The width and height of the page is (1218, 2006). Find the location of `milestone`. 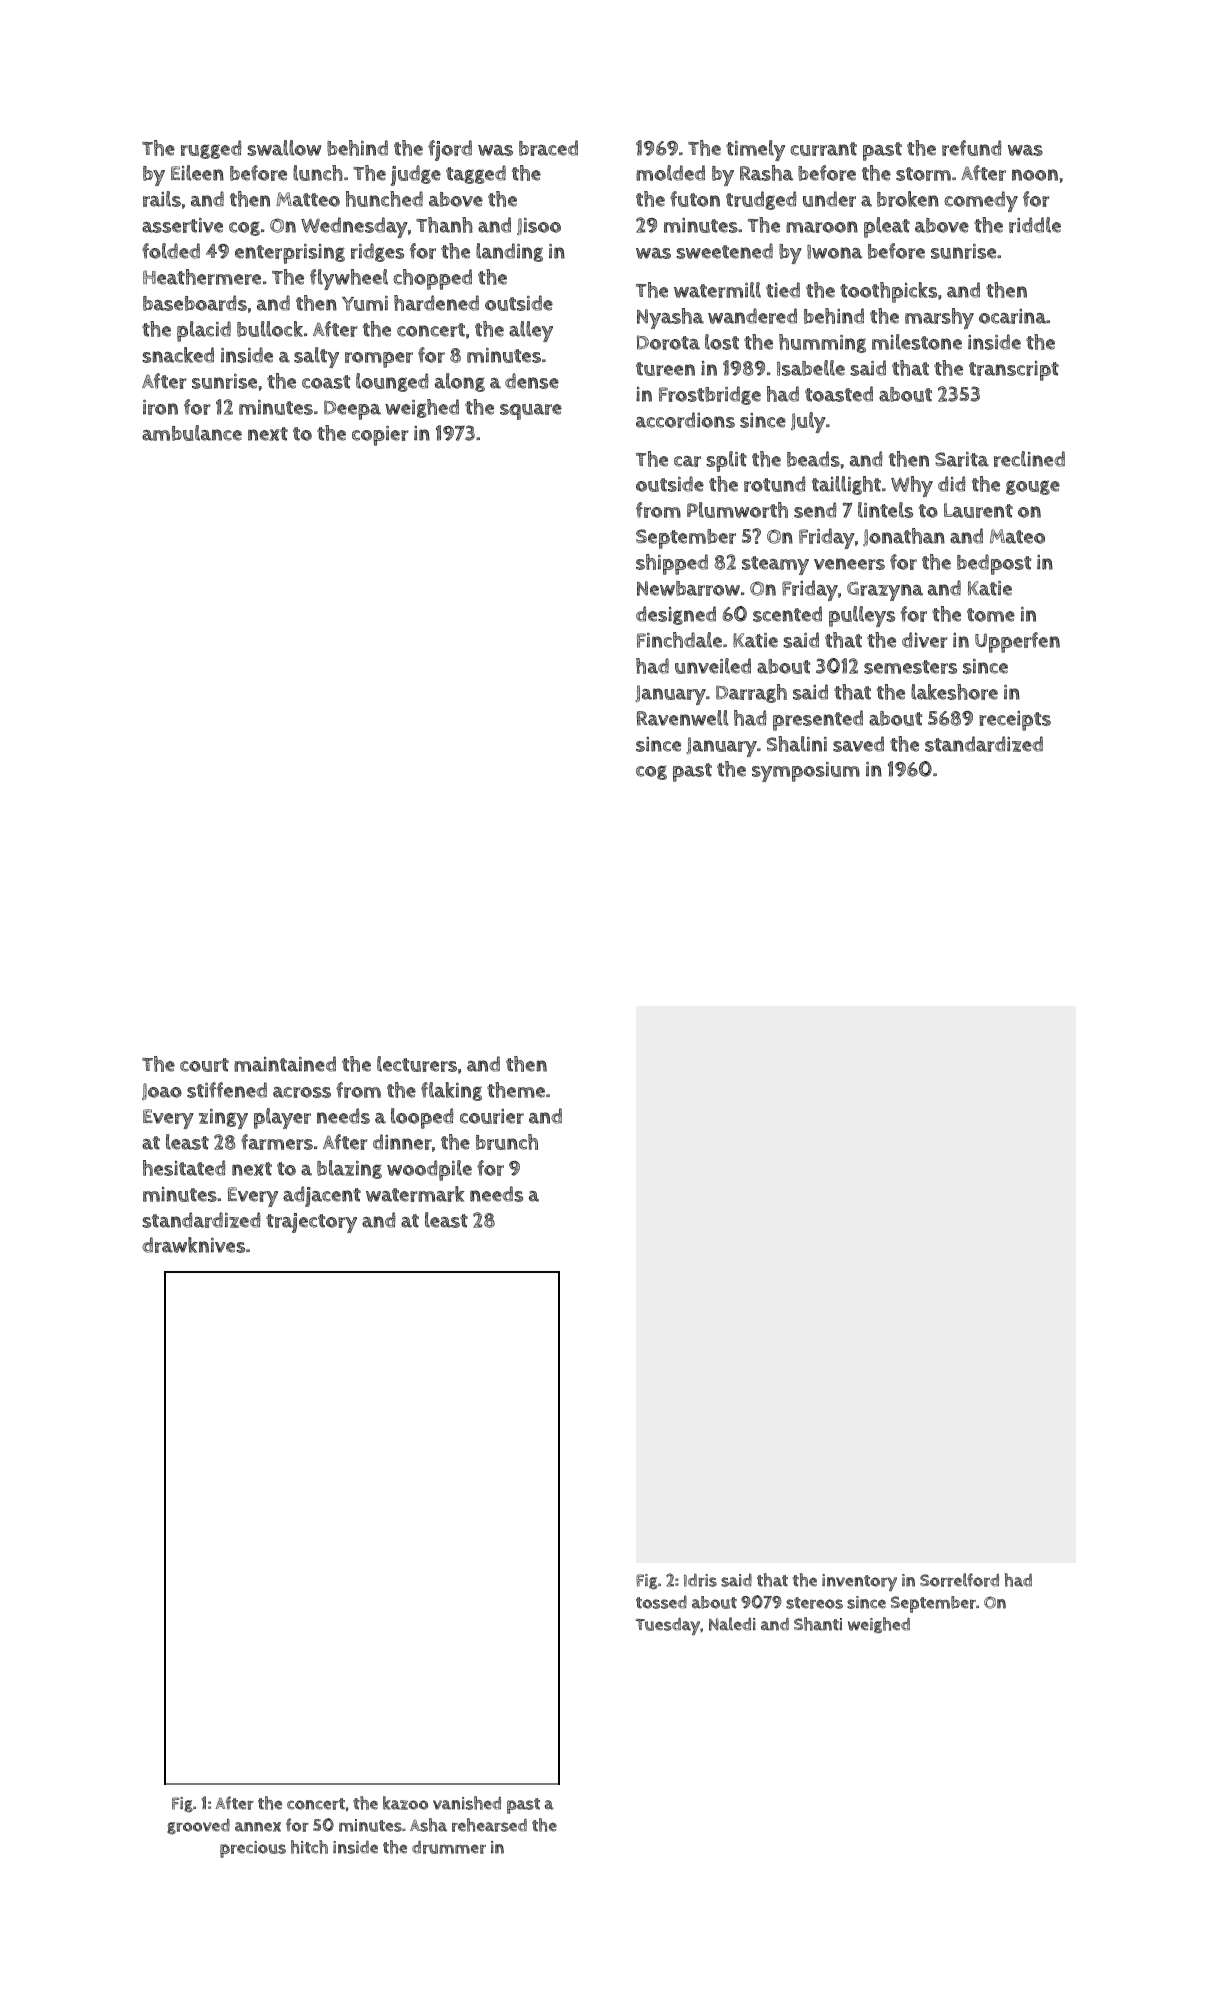

milestone is located at coordinates (917, 342).
